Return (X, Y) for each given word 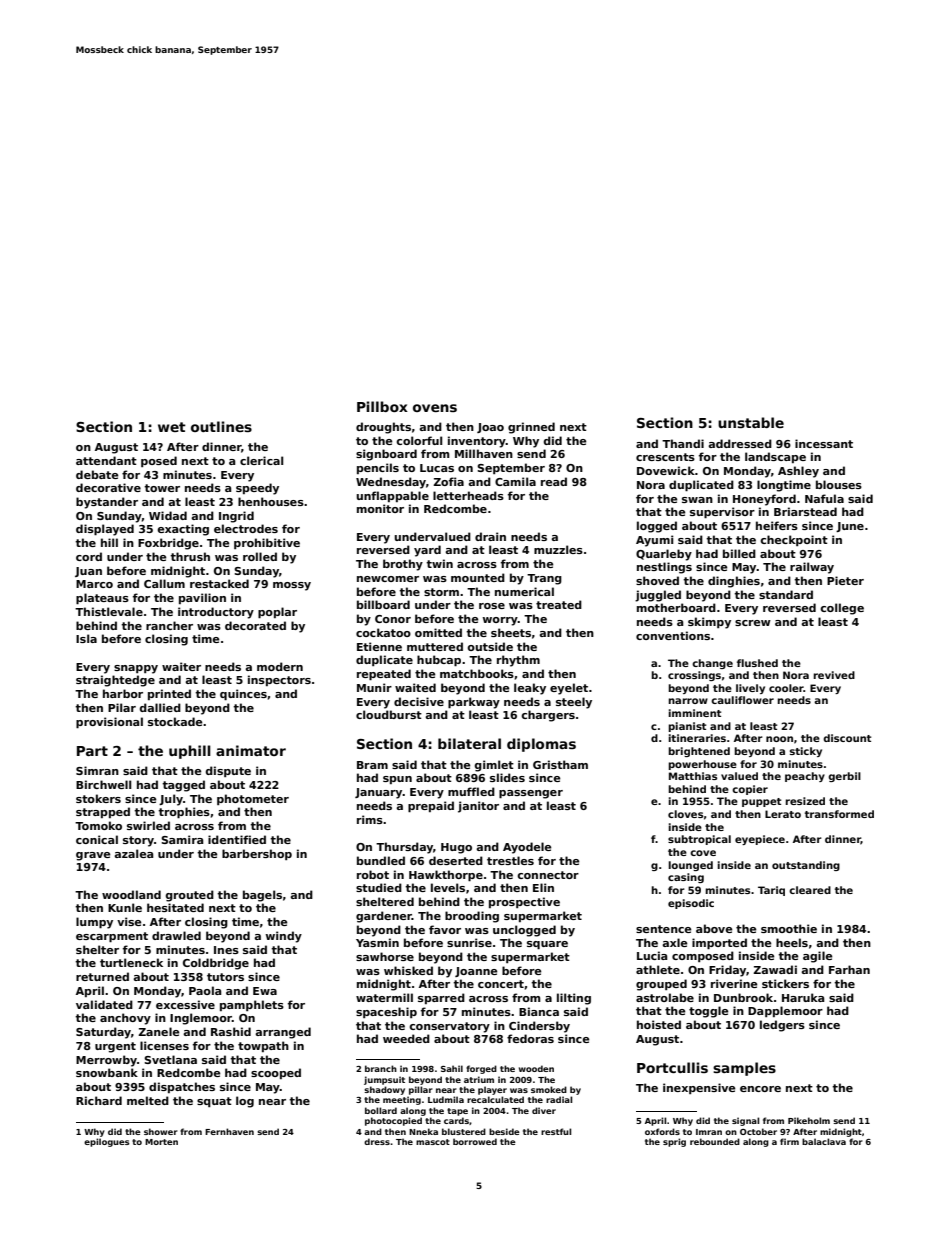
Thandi (683, 443)
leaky (530, 689)
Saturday (103, 1033)
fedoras (530, 1038)
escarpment (112, 937)
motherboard (676, 607)
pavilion (202, 598)
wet (172, 427)
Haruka (803, 997)
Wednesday (391, 483)
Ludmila (446, 1099)
